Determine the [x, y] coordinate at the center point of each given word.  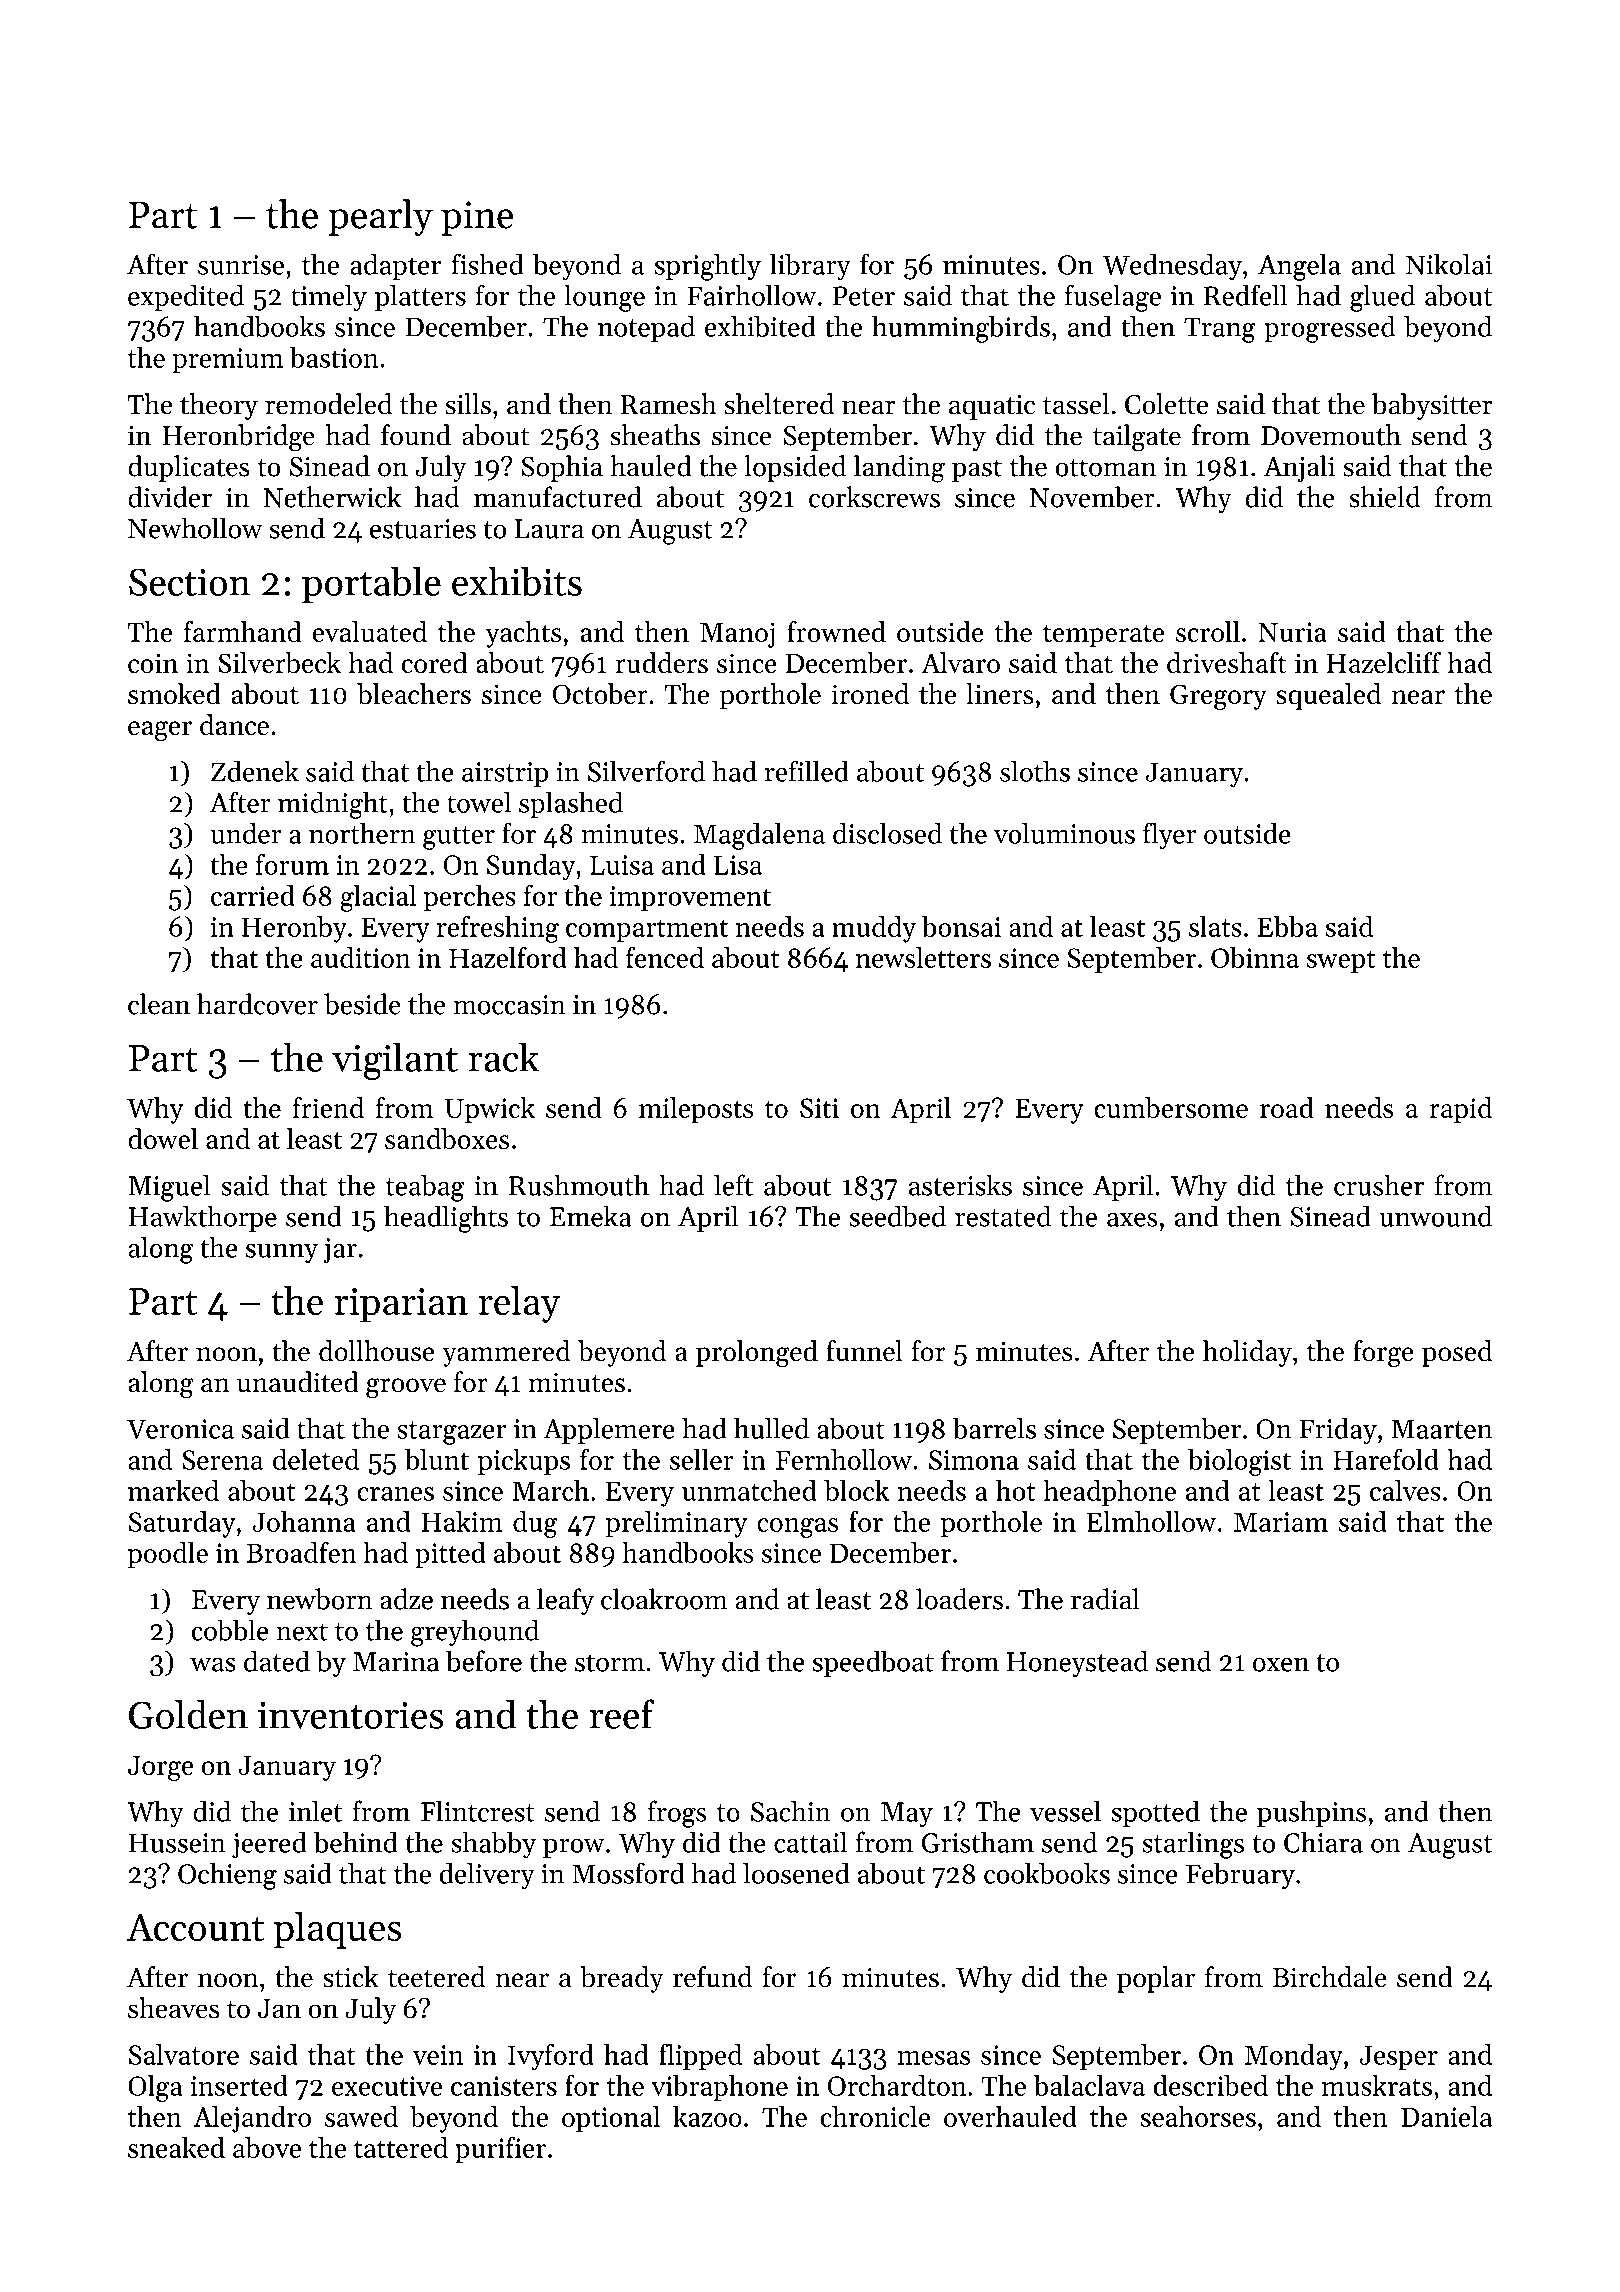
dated [277, 1661]
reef [621, 1714]
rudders [661, 662]
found [416, 435]
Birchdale [1330, 1977]
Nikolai [1449, 264]
